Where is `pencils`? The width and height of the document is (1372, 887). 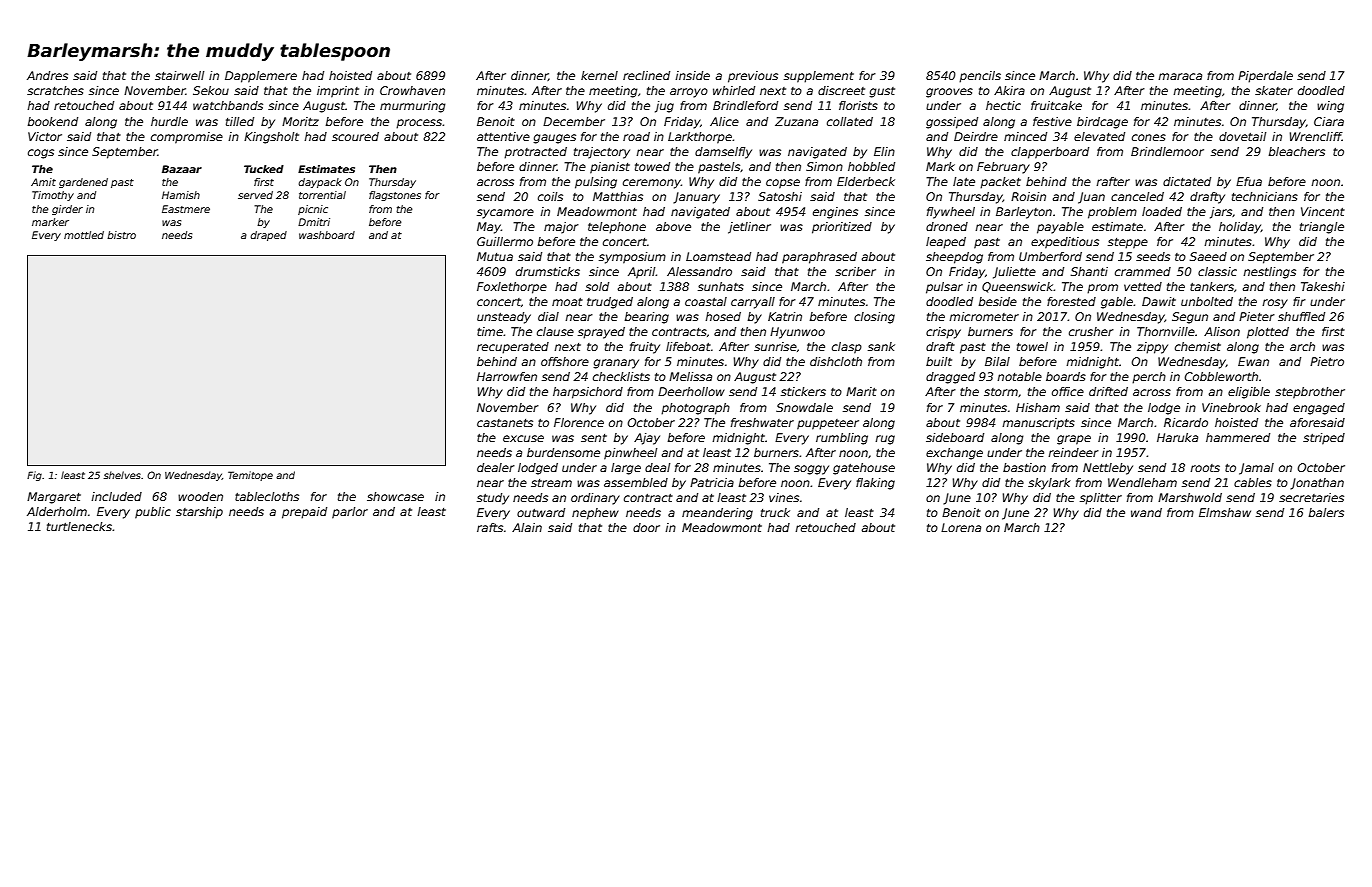
pencils is located at coordinates (980, 77).
